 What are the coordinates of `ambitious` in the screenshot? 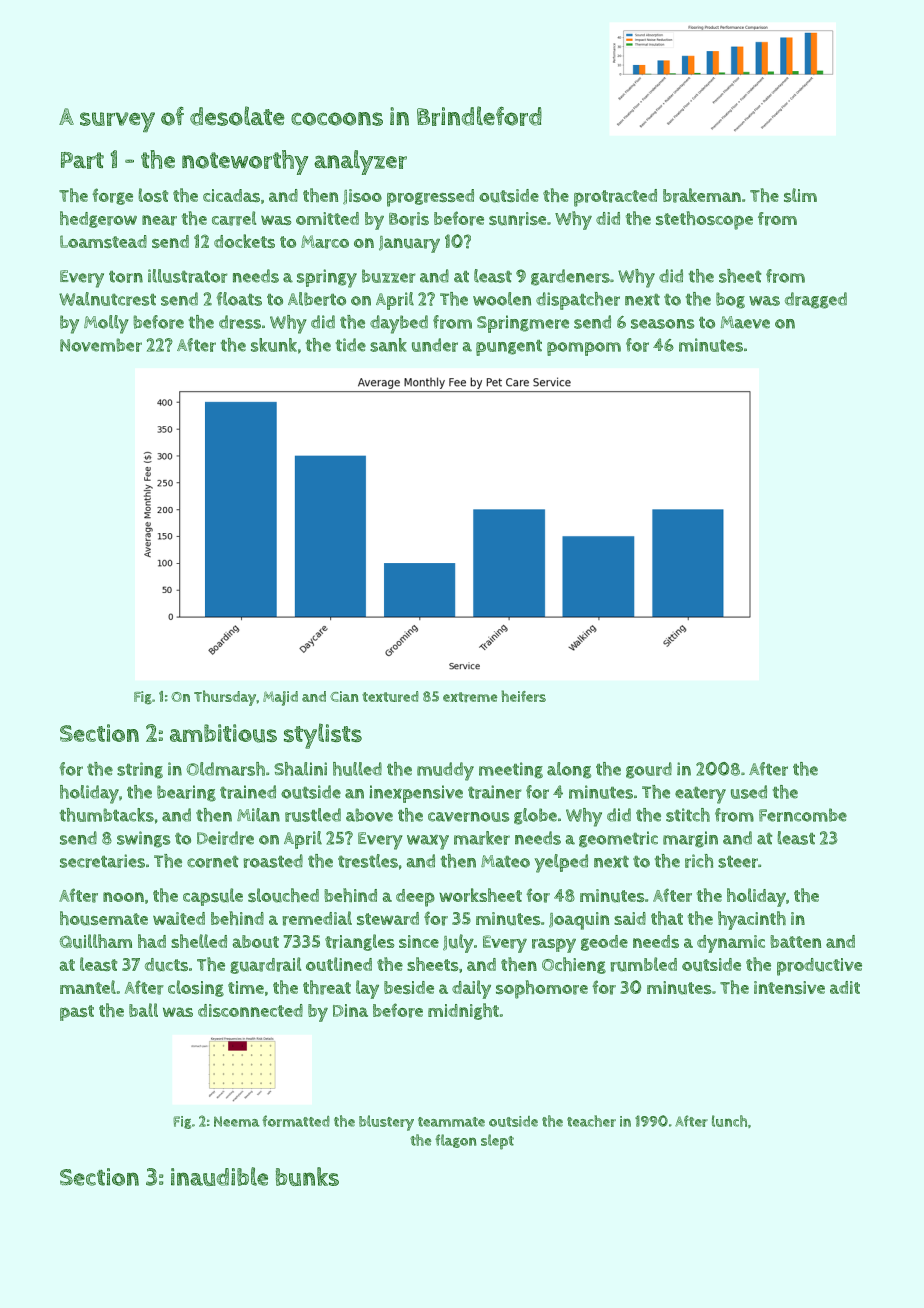 It's located at (223, 733).
